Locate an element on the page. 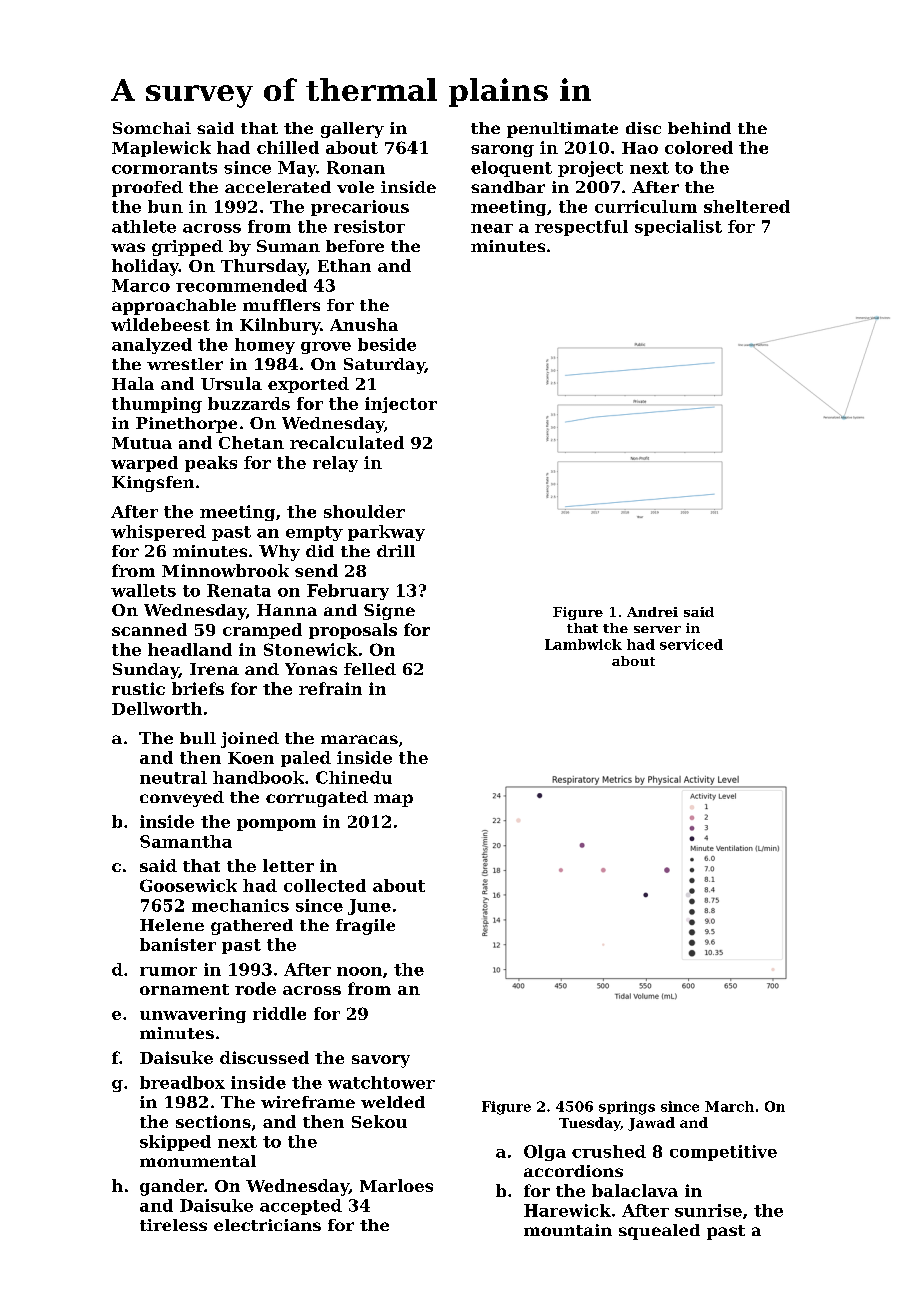 This image has width=908, height=1316. mountain is located at coordinates (568, 1230).
